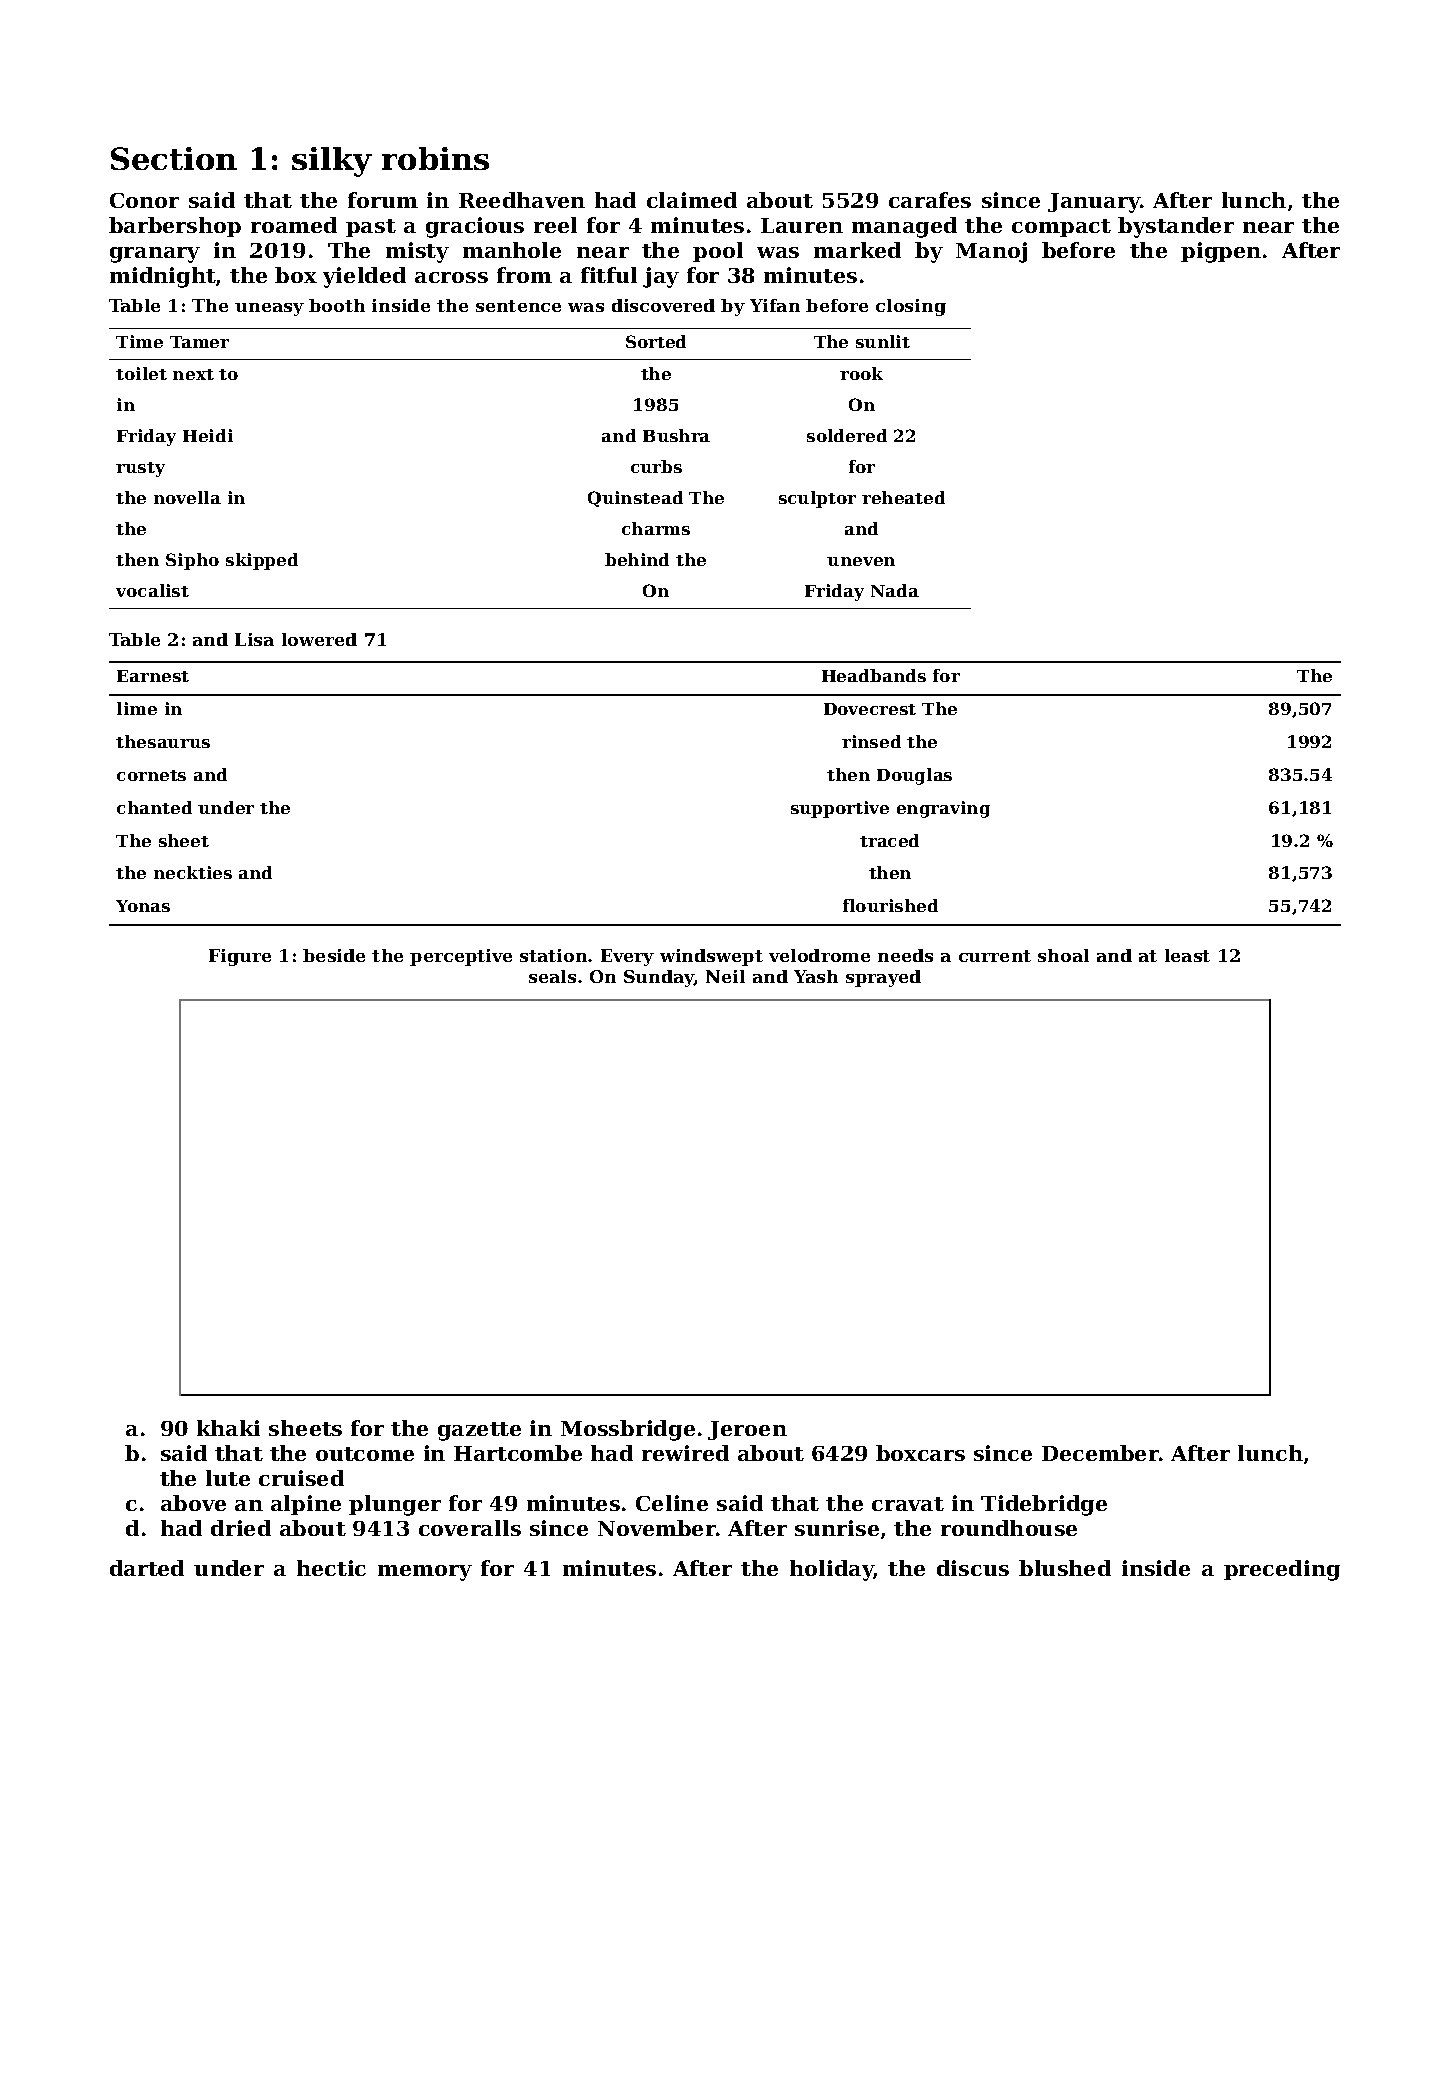 The height and width of the screenshot is (2100, 1450). Describe the element at coordinates (883, 978) in the screenshot. I see `sprayed` at that location.
